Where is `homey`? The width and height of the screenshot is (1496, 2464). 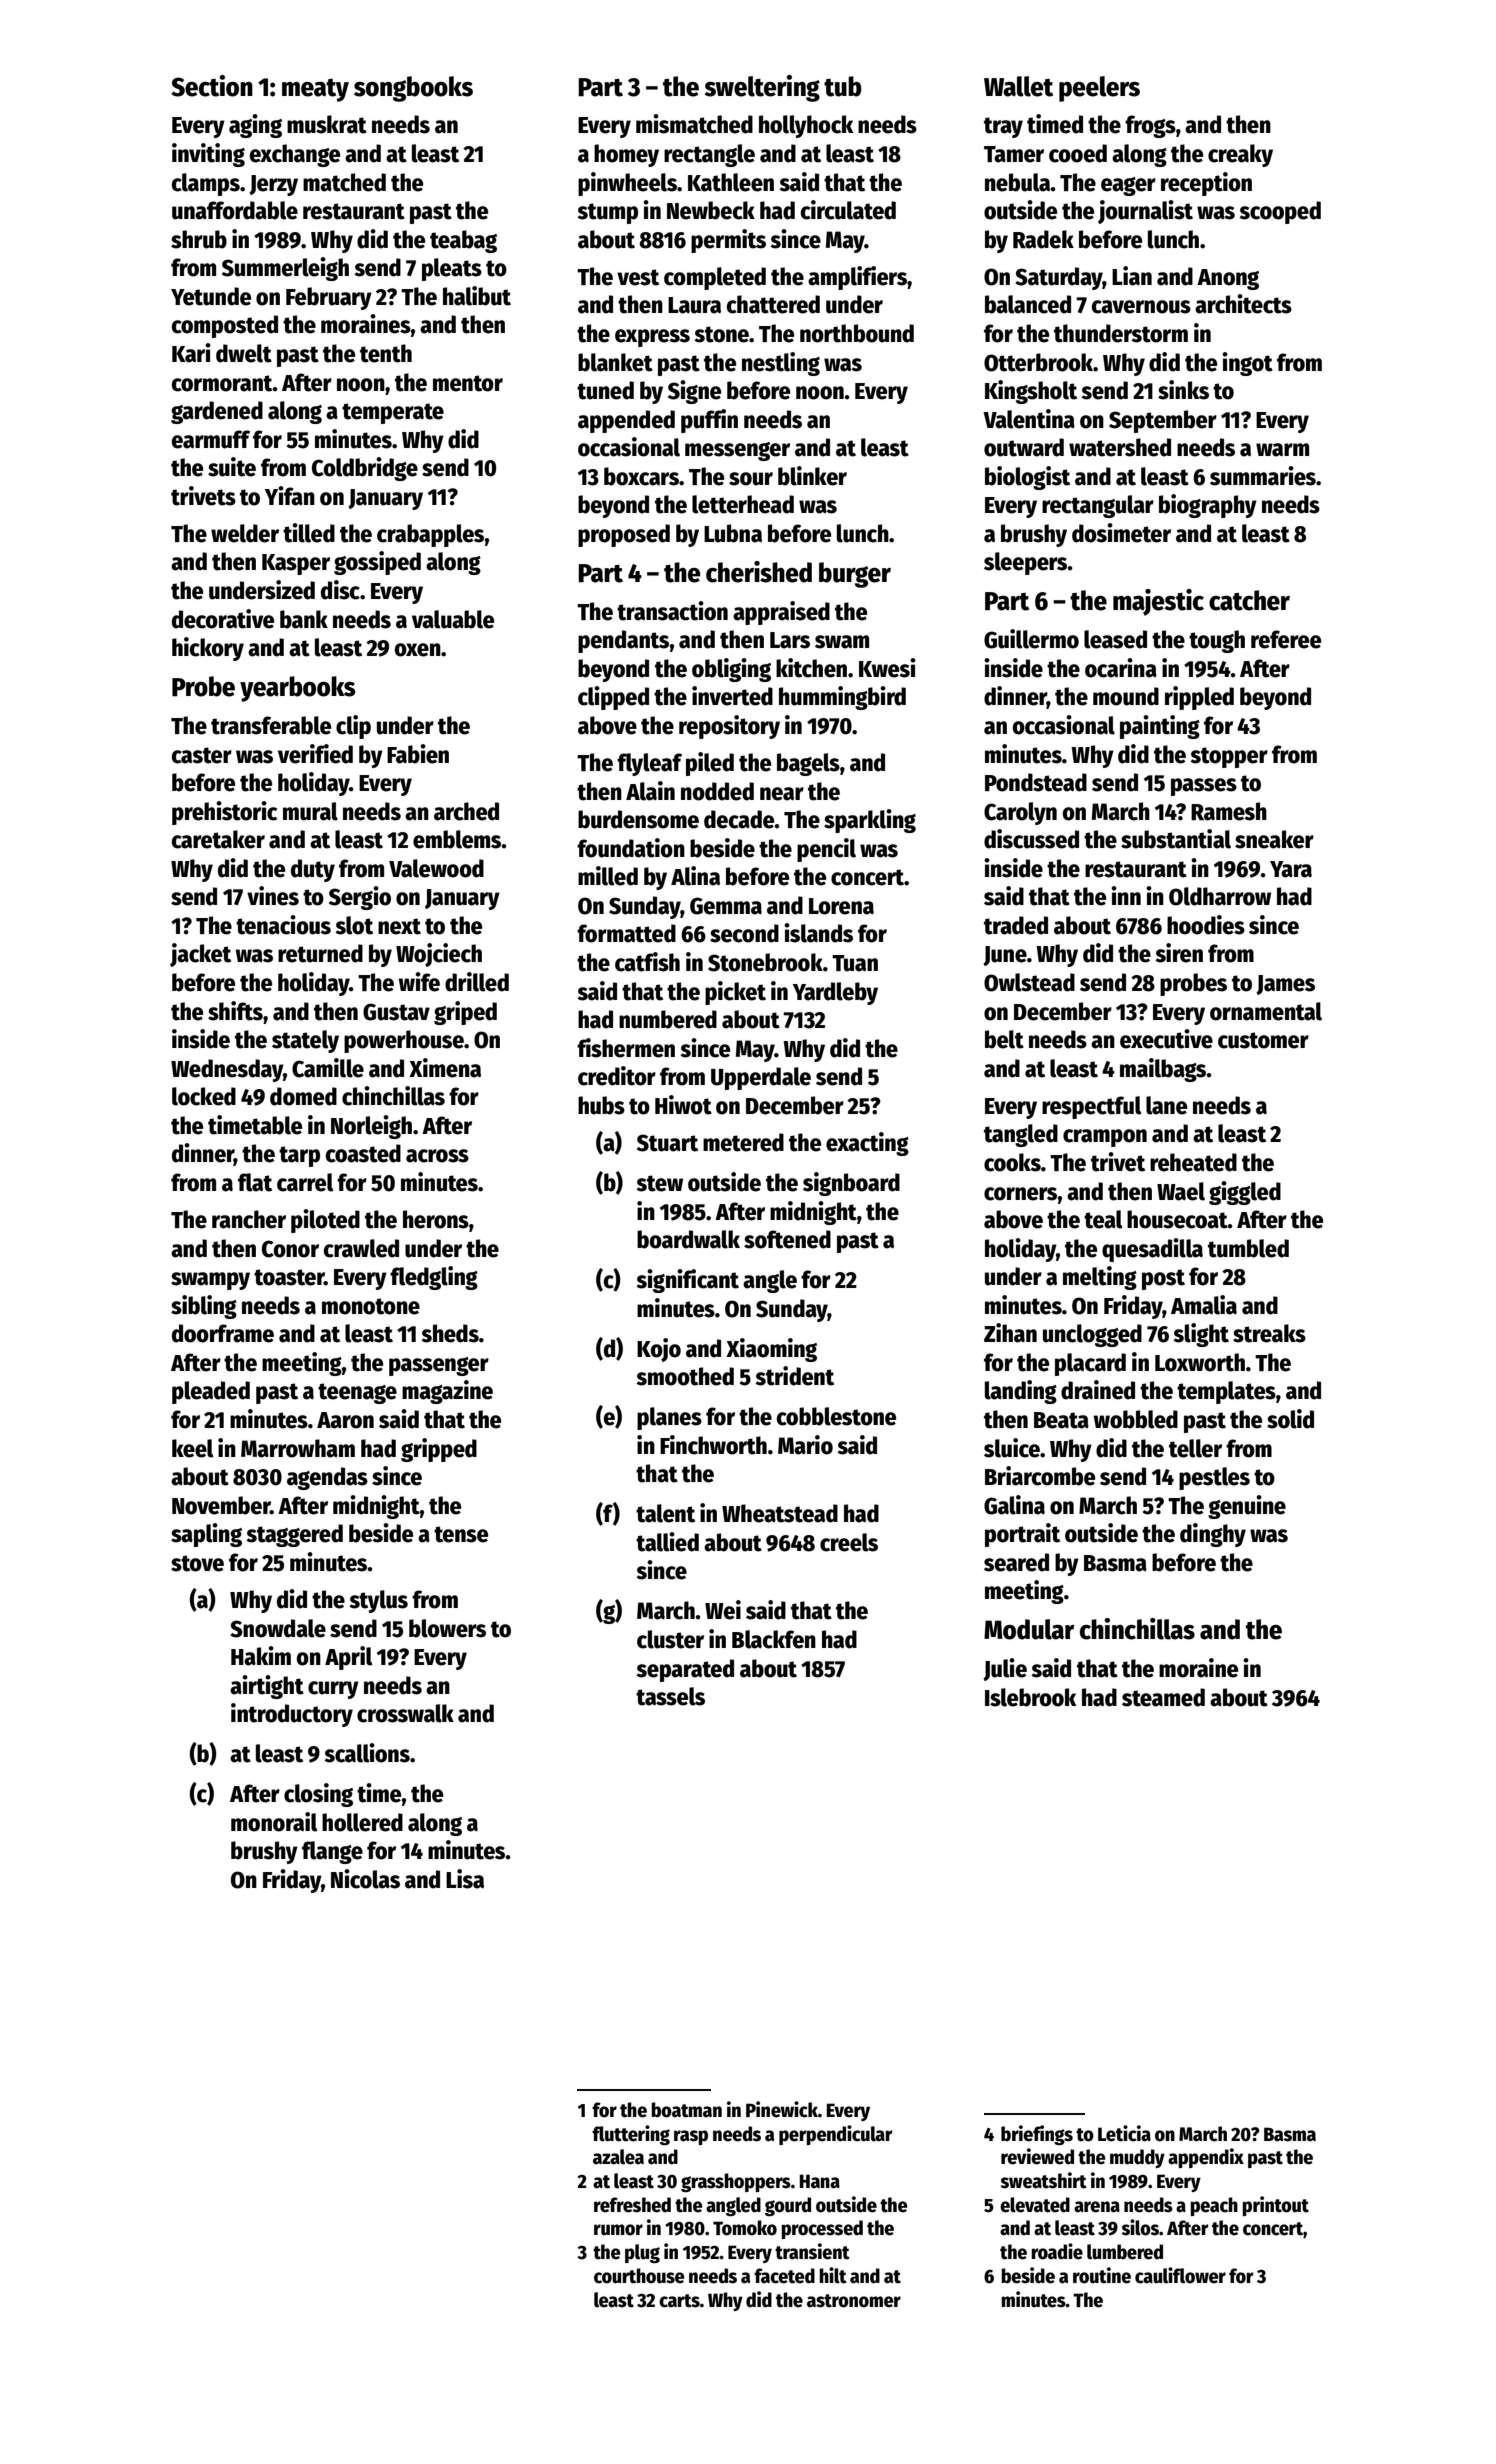
homey is located at coordinates (626, 155).
